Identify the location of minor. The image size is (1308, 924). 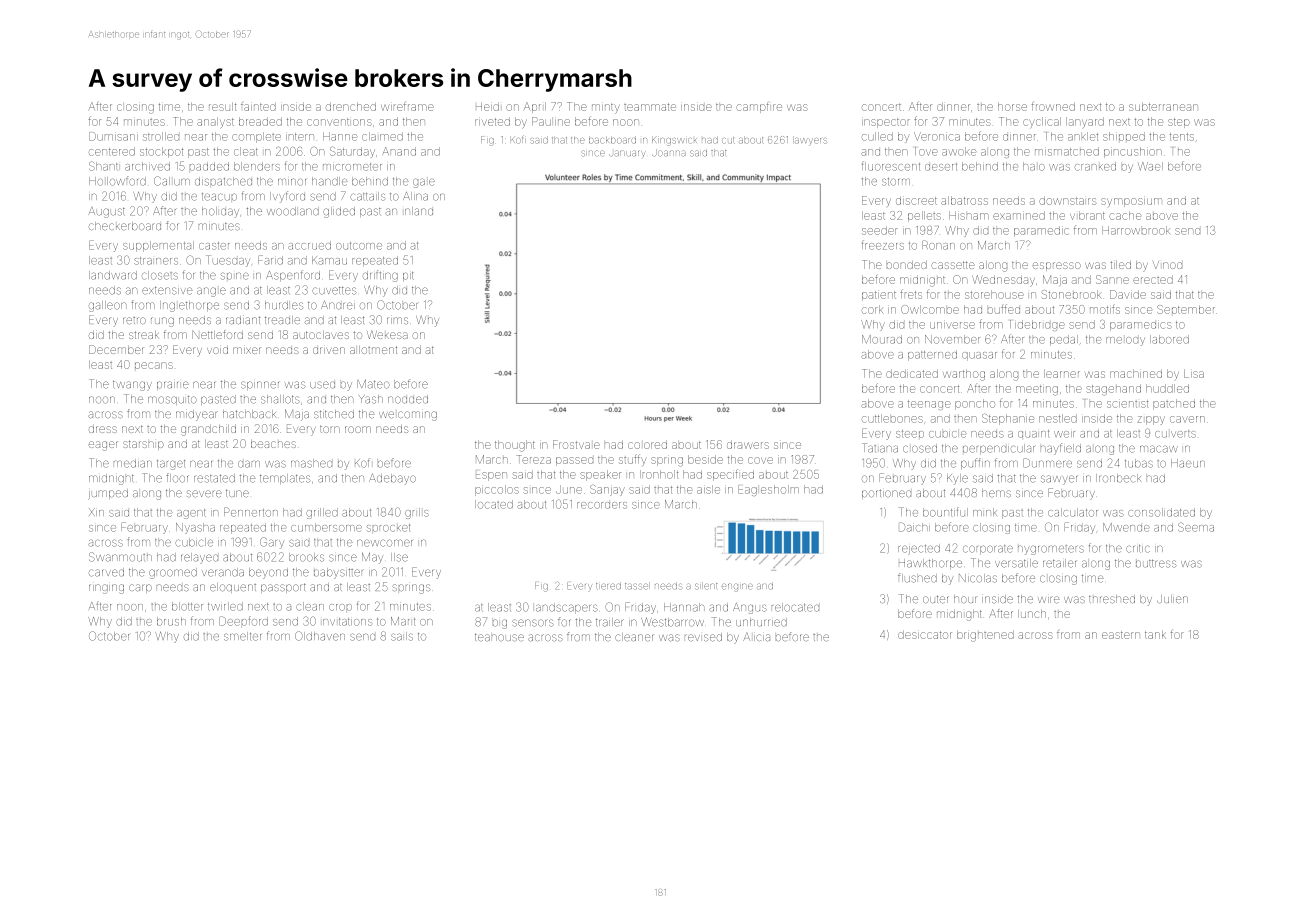
(292, 182).
